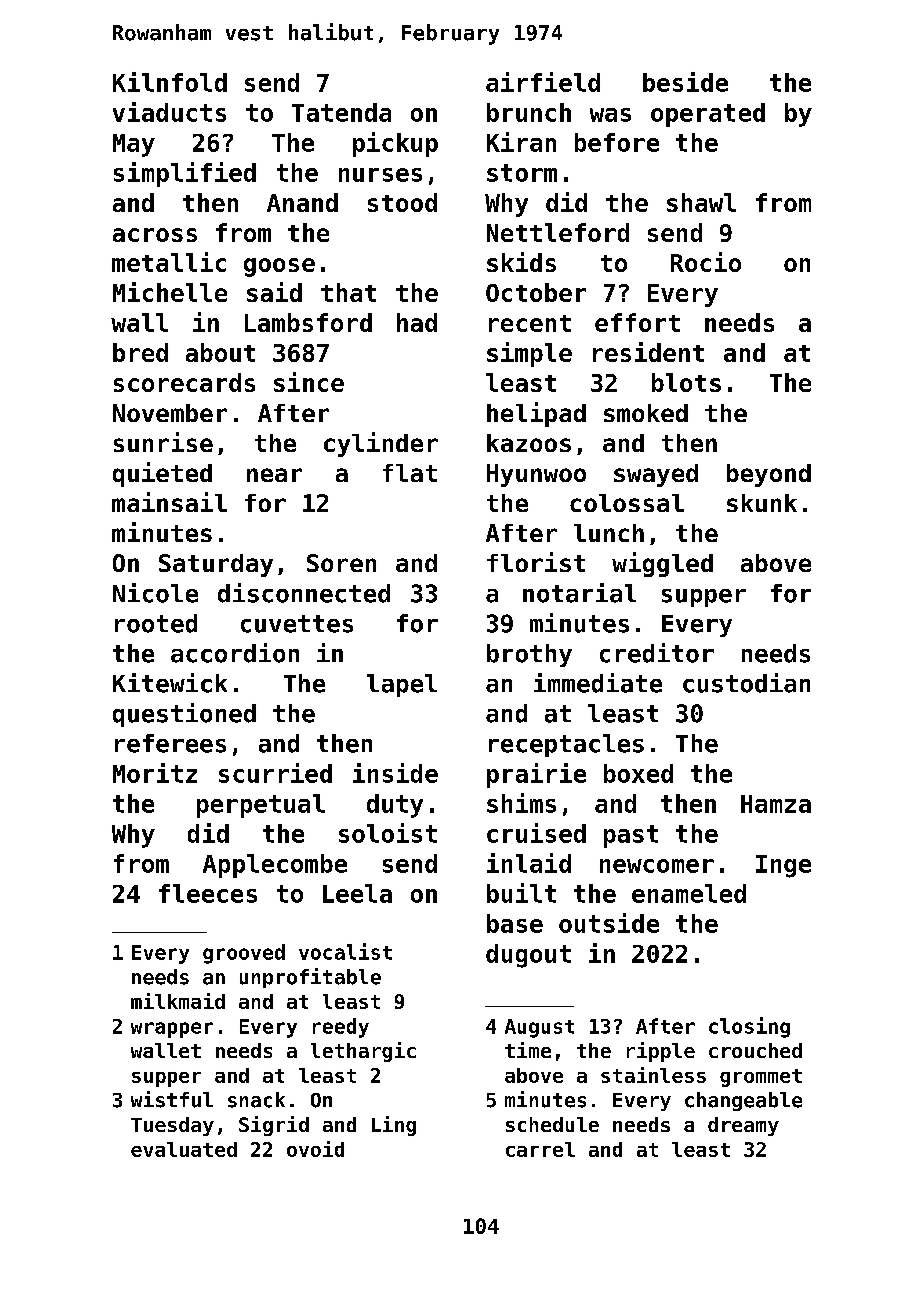  What do you see at coordinates (762, 503) in the page?
I see `skunk` at bounding box center [762, 503].
